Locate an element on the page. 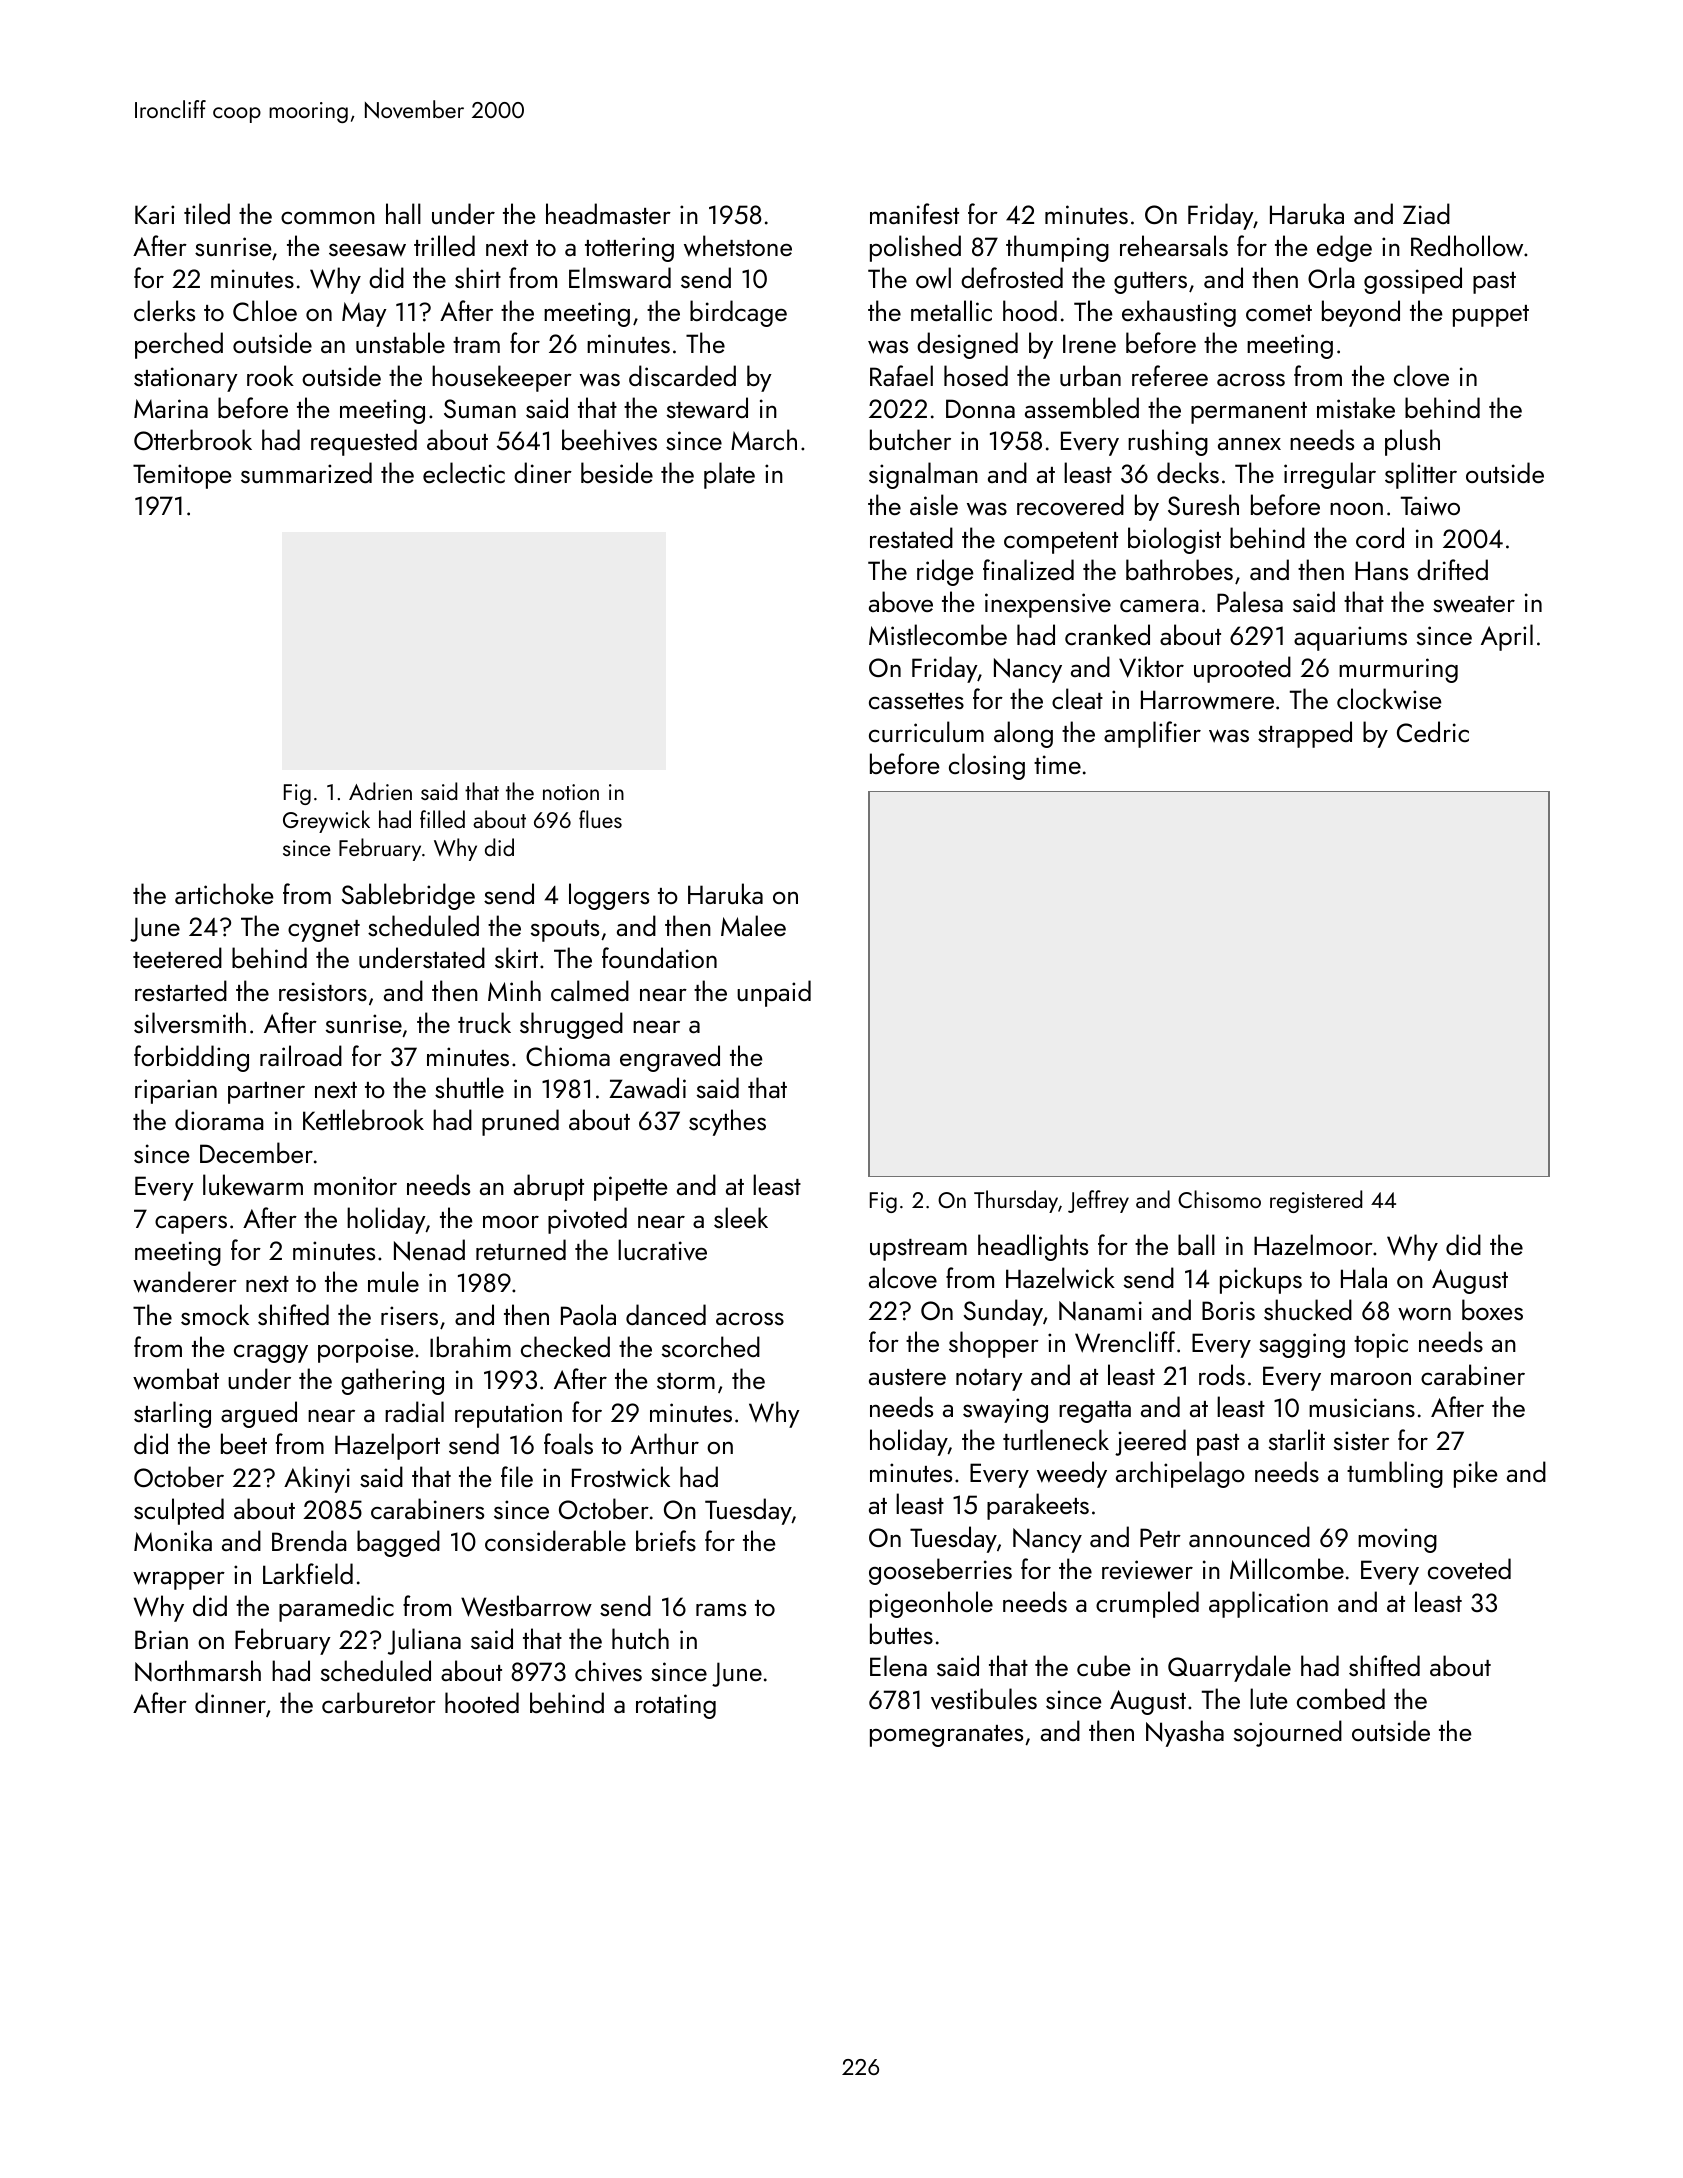 The height and width of the page is (2178, 1683). irregular is located at coordinates (1330, 475).
